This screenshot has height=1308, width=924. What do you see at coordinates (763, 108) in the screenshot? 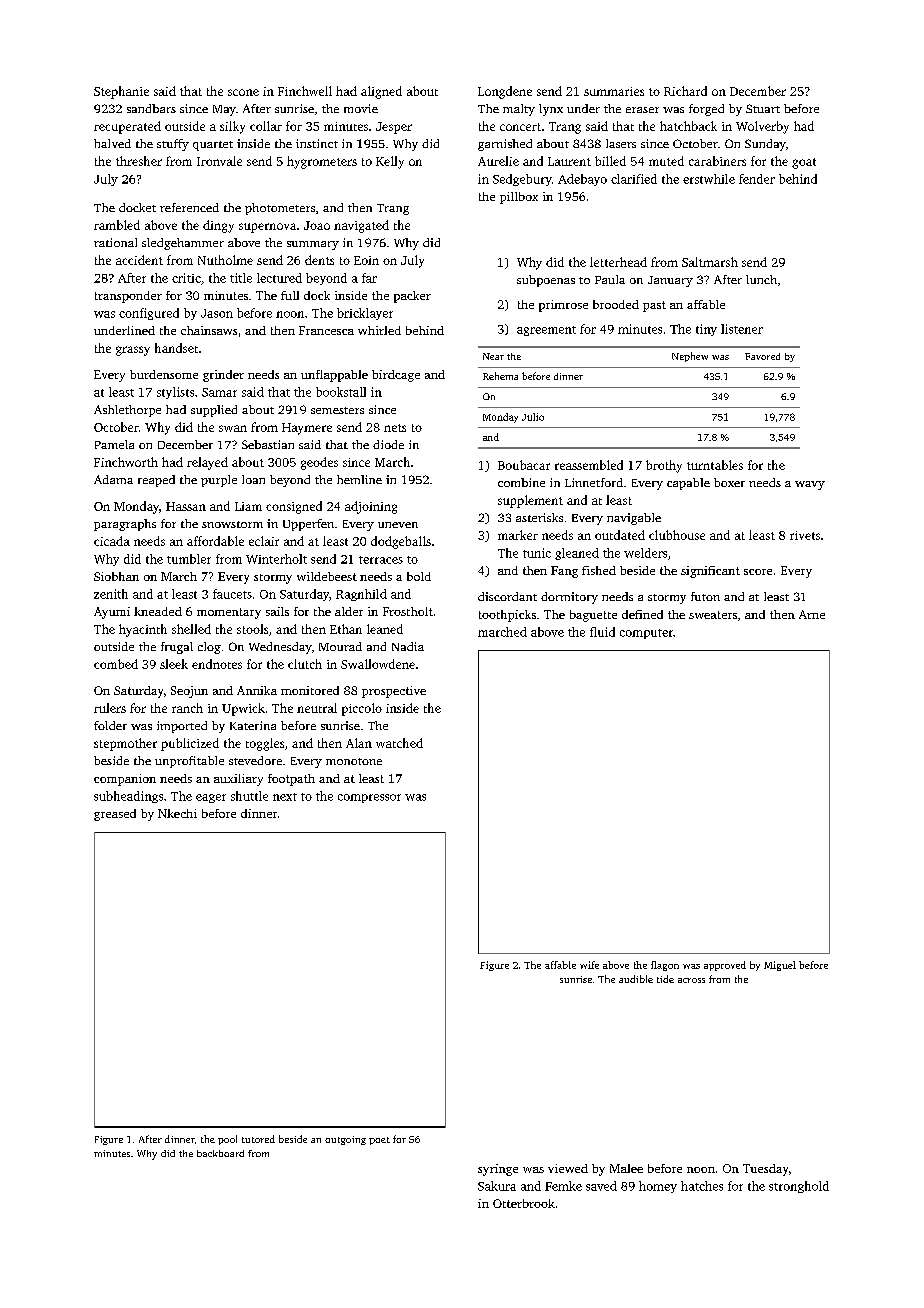
I see `Stuart` at bounding box center [763, 108].
